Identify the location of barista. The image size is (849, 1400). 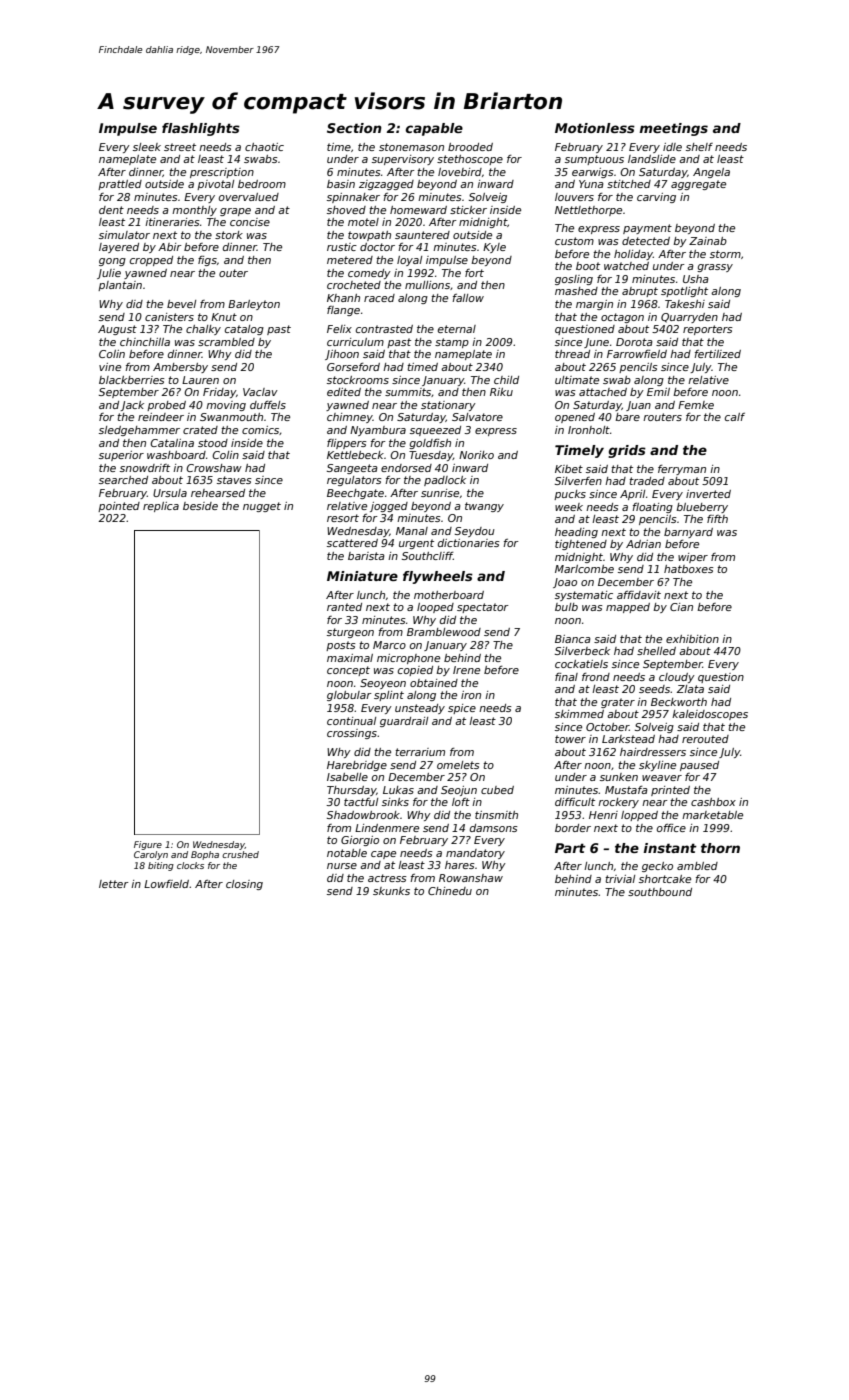
(366, 556).
